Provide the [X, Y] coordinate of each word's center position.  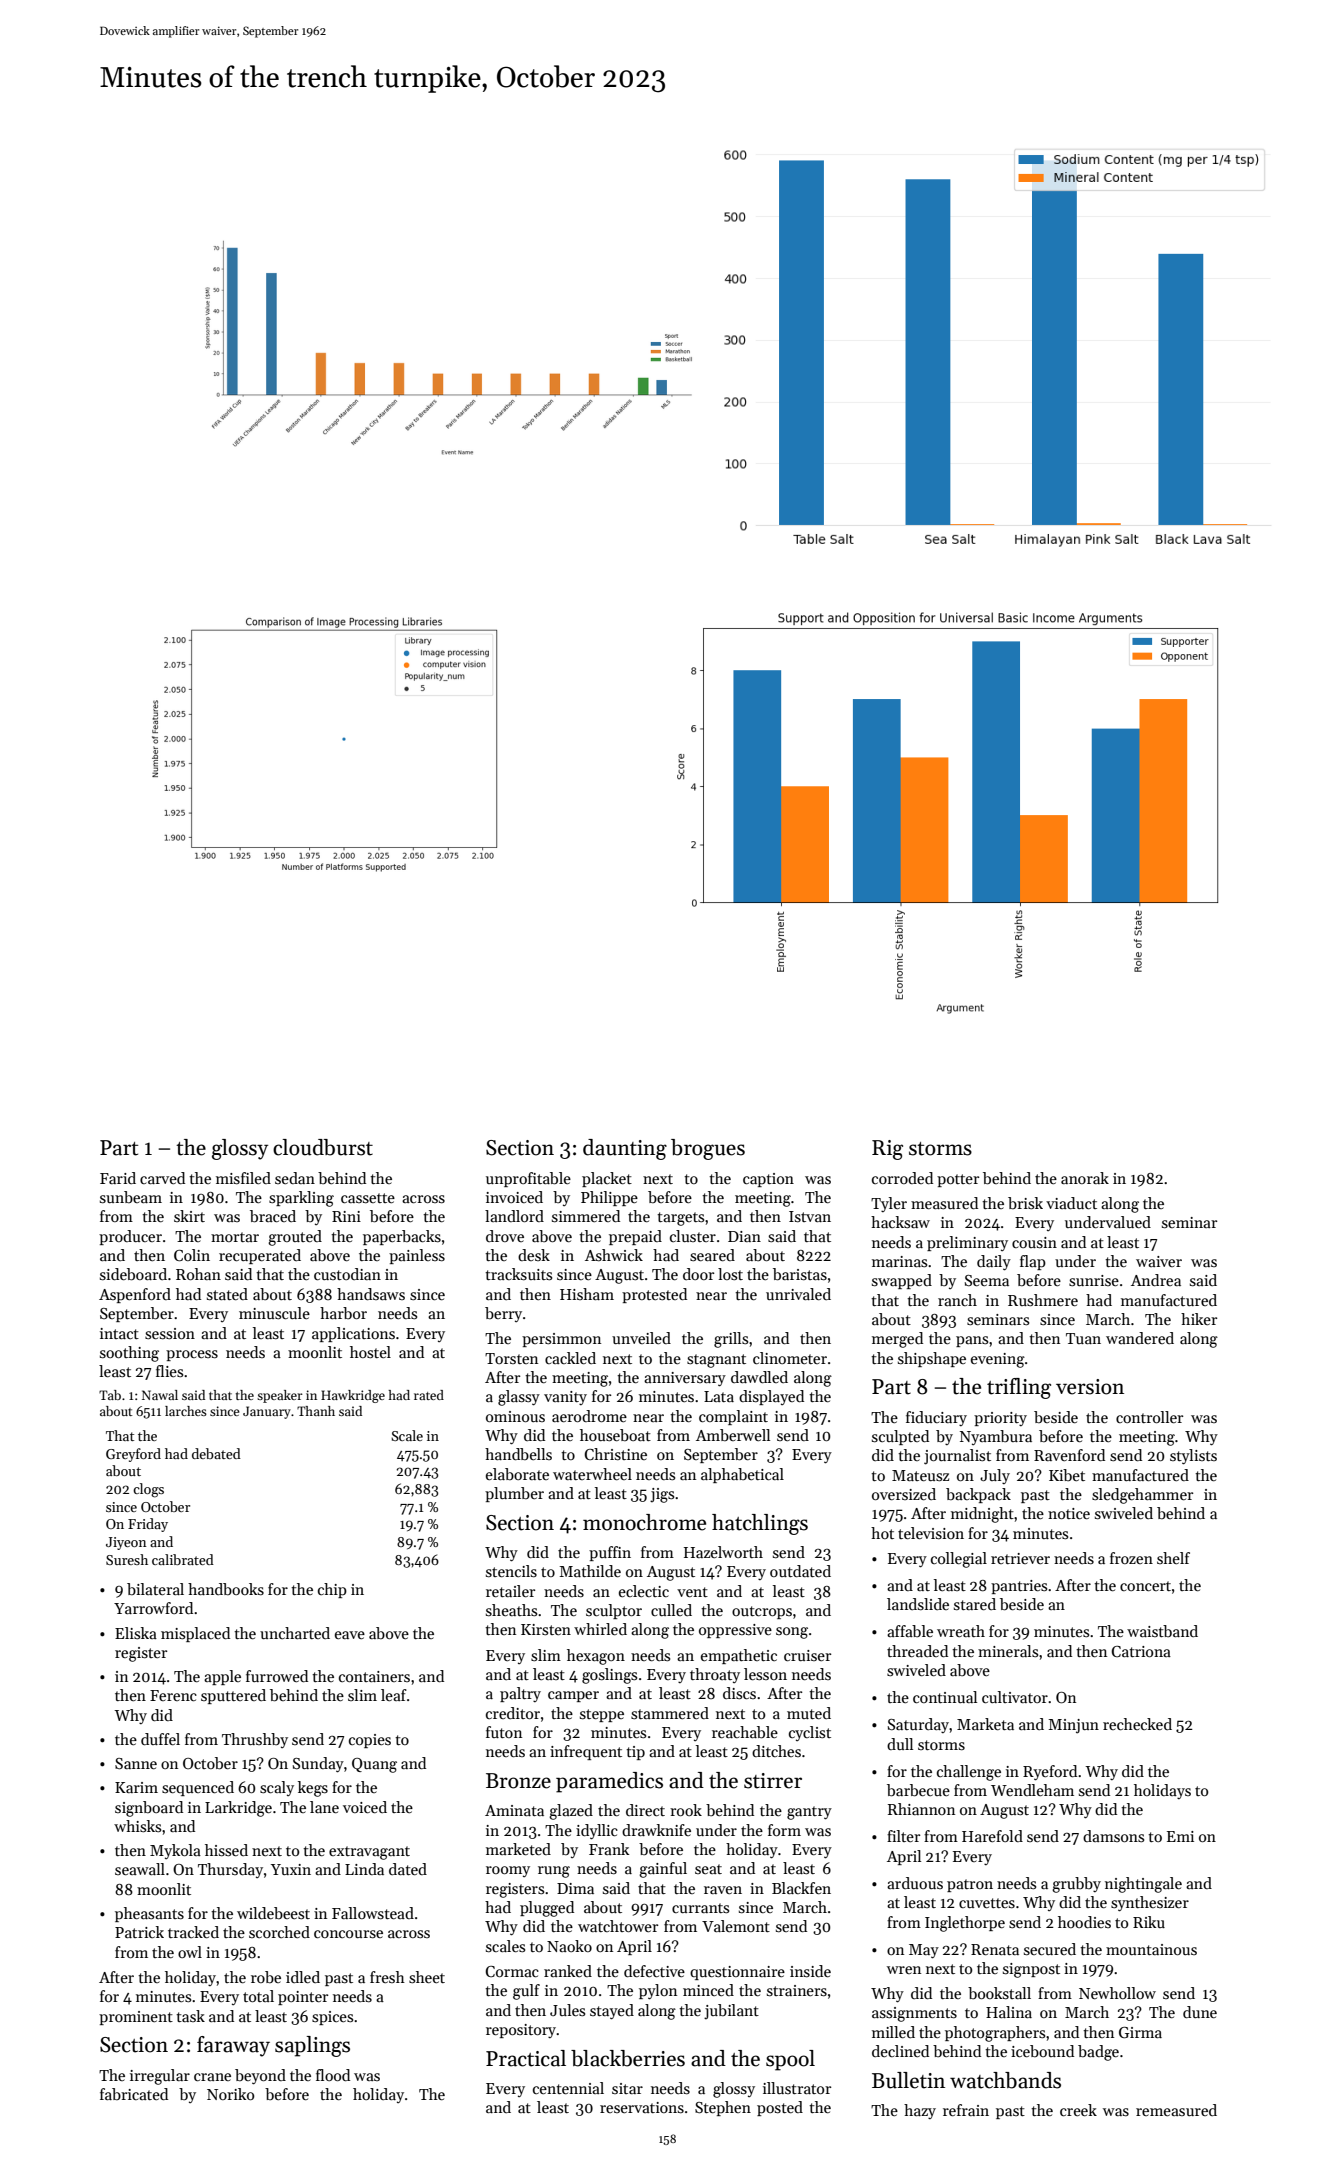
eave [350, 1635]
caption [768, 1180]
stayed [612, 2012]
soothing [129, 1354]
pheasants [149, 1914]
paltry [520, 1694]
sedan [295, 1178]
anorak [1085, 1178]
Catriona [1141, 1651]
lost [730, 1274]
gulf [526, 1992]
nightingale [1143, 1885]
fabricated [134, 2094]
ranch [957, 1300]
